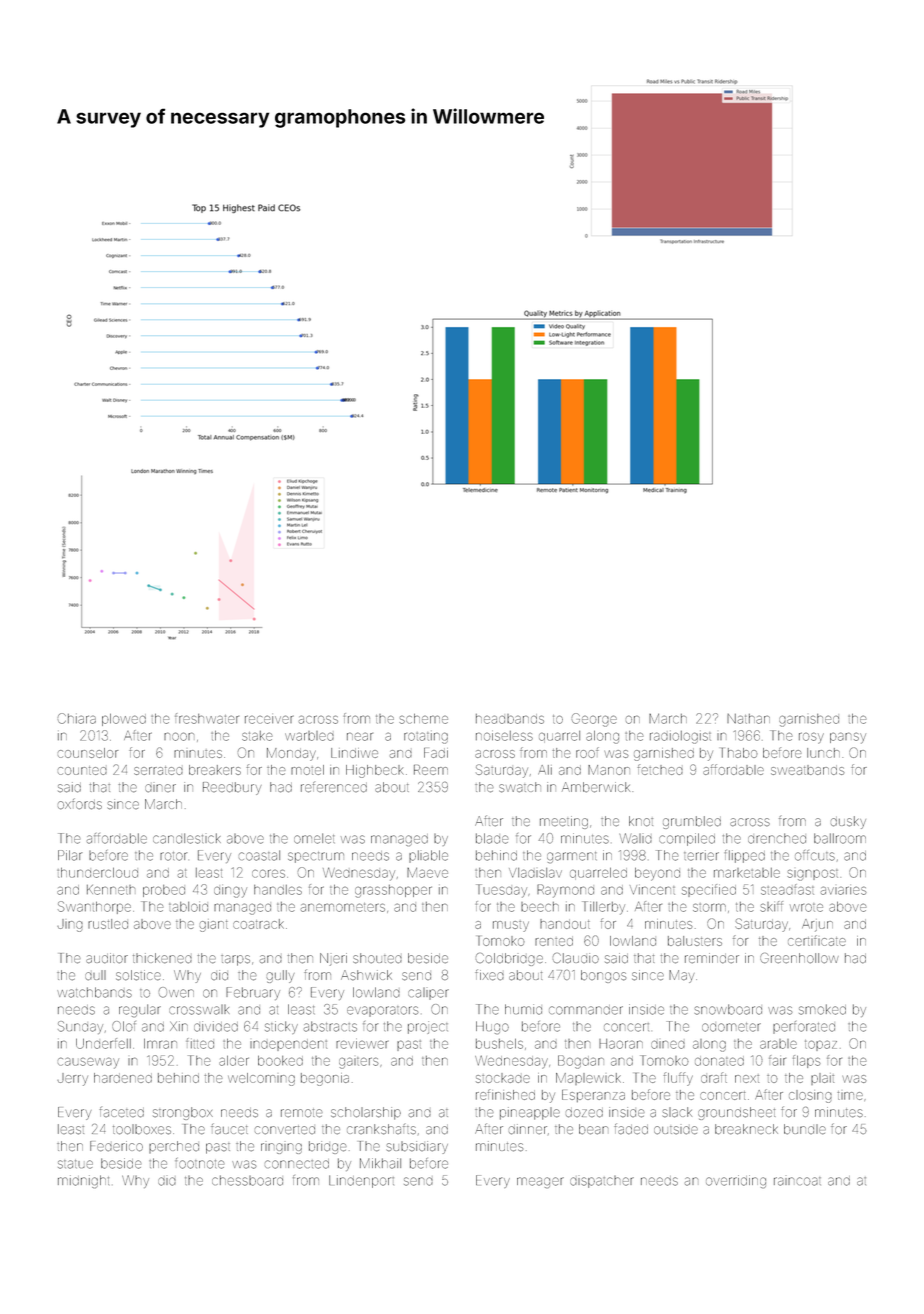 The image size is (924, 1314). What do you see at coordinates (728, 1009) in the image?
I see `snowboard` at bounding box center [728, 1009].
